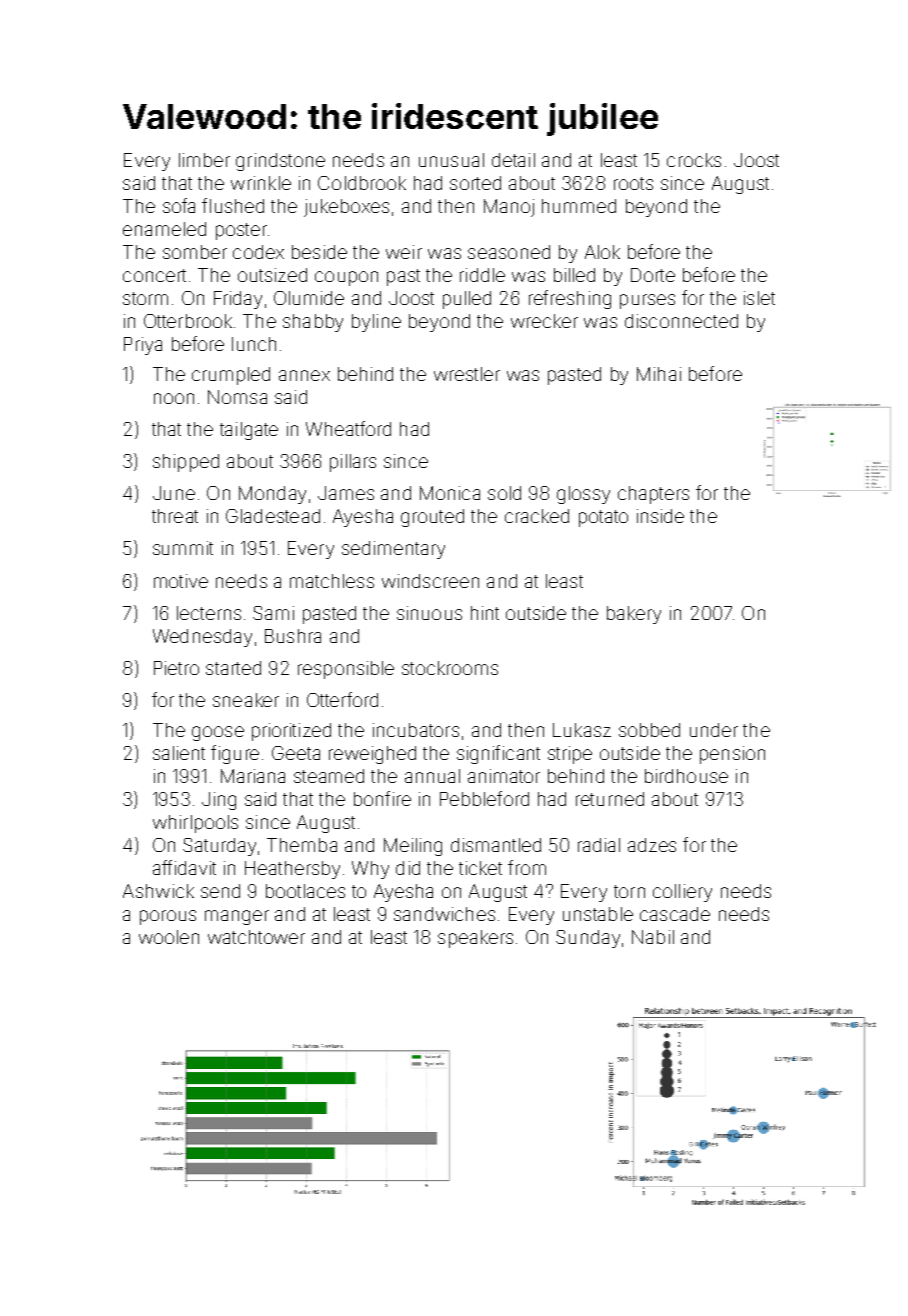 The image size is (908, 1316). I want to click on watchtower, so click(256, 937).
